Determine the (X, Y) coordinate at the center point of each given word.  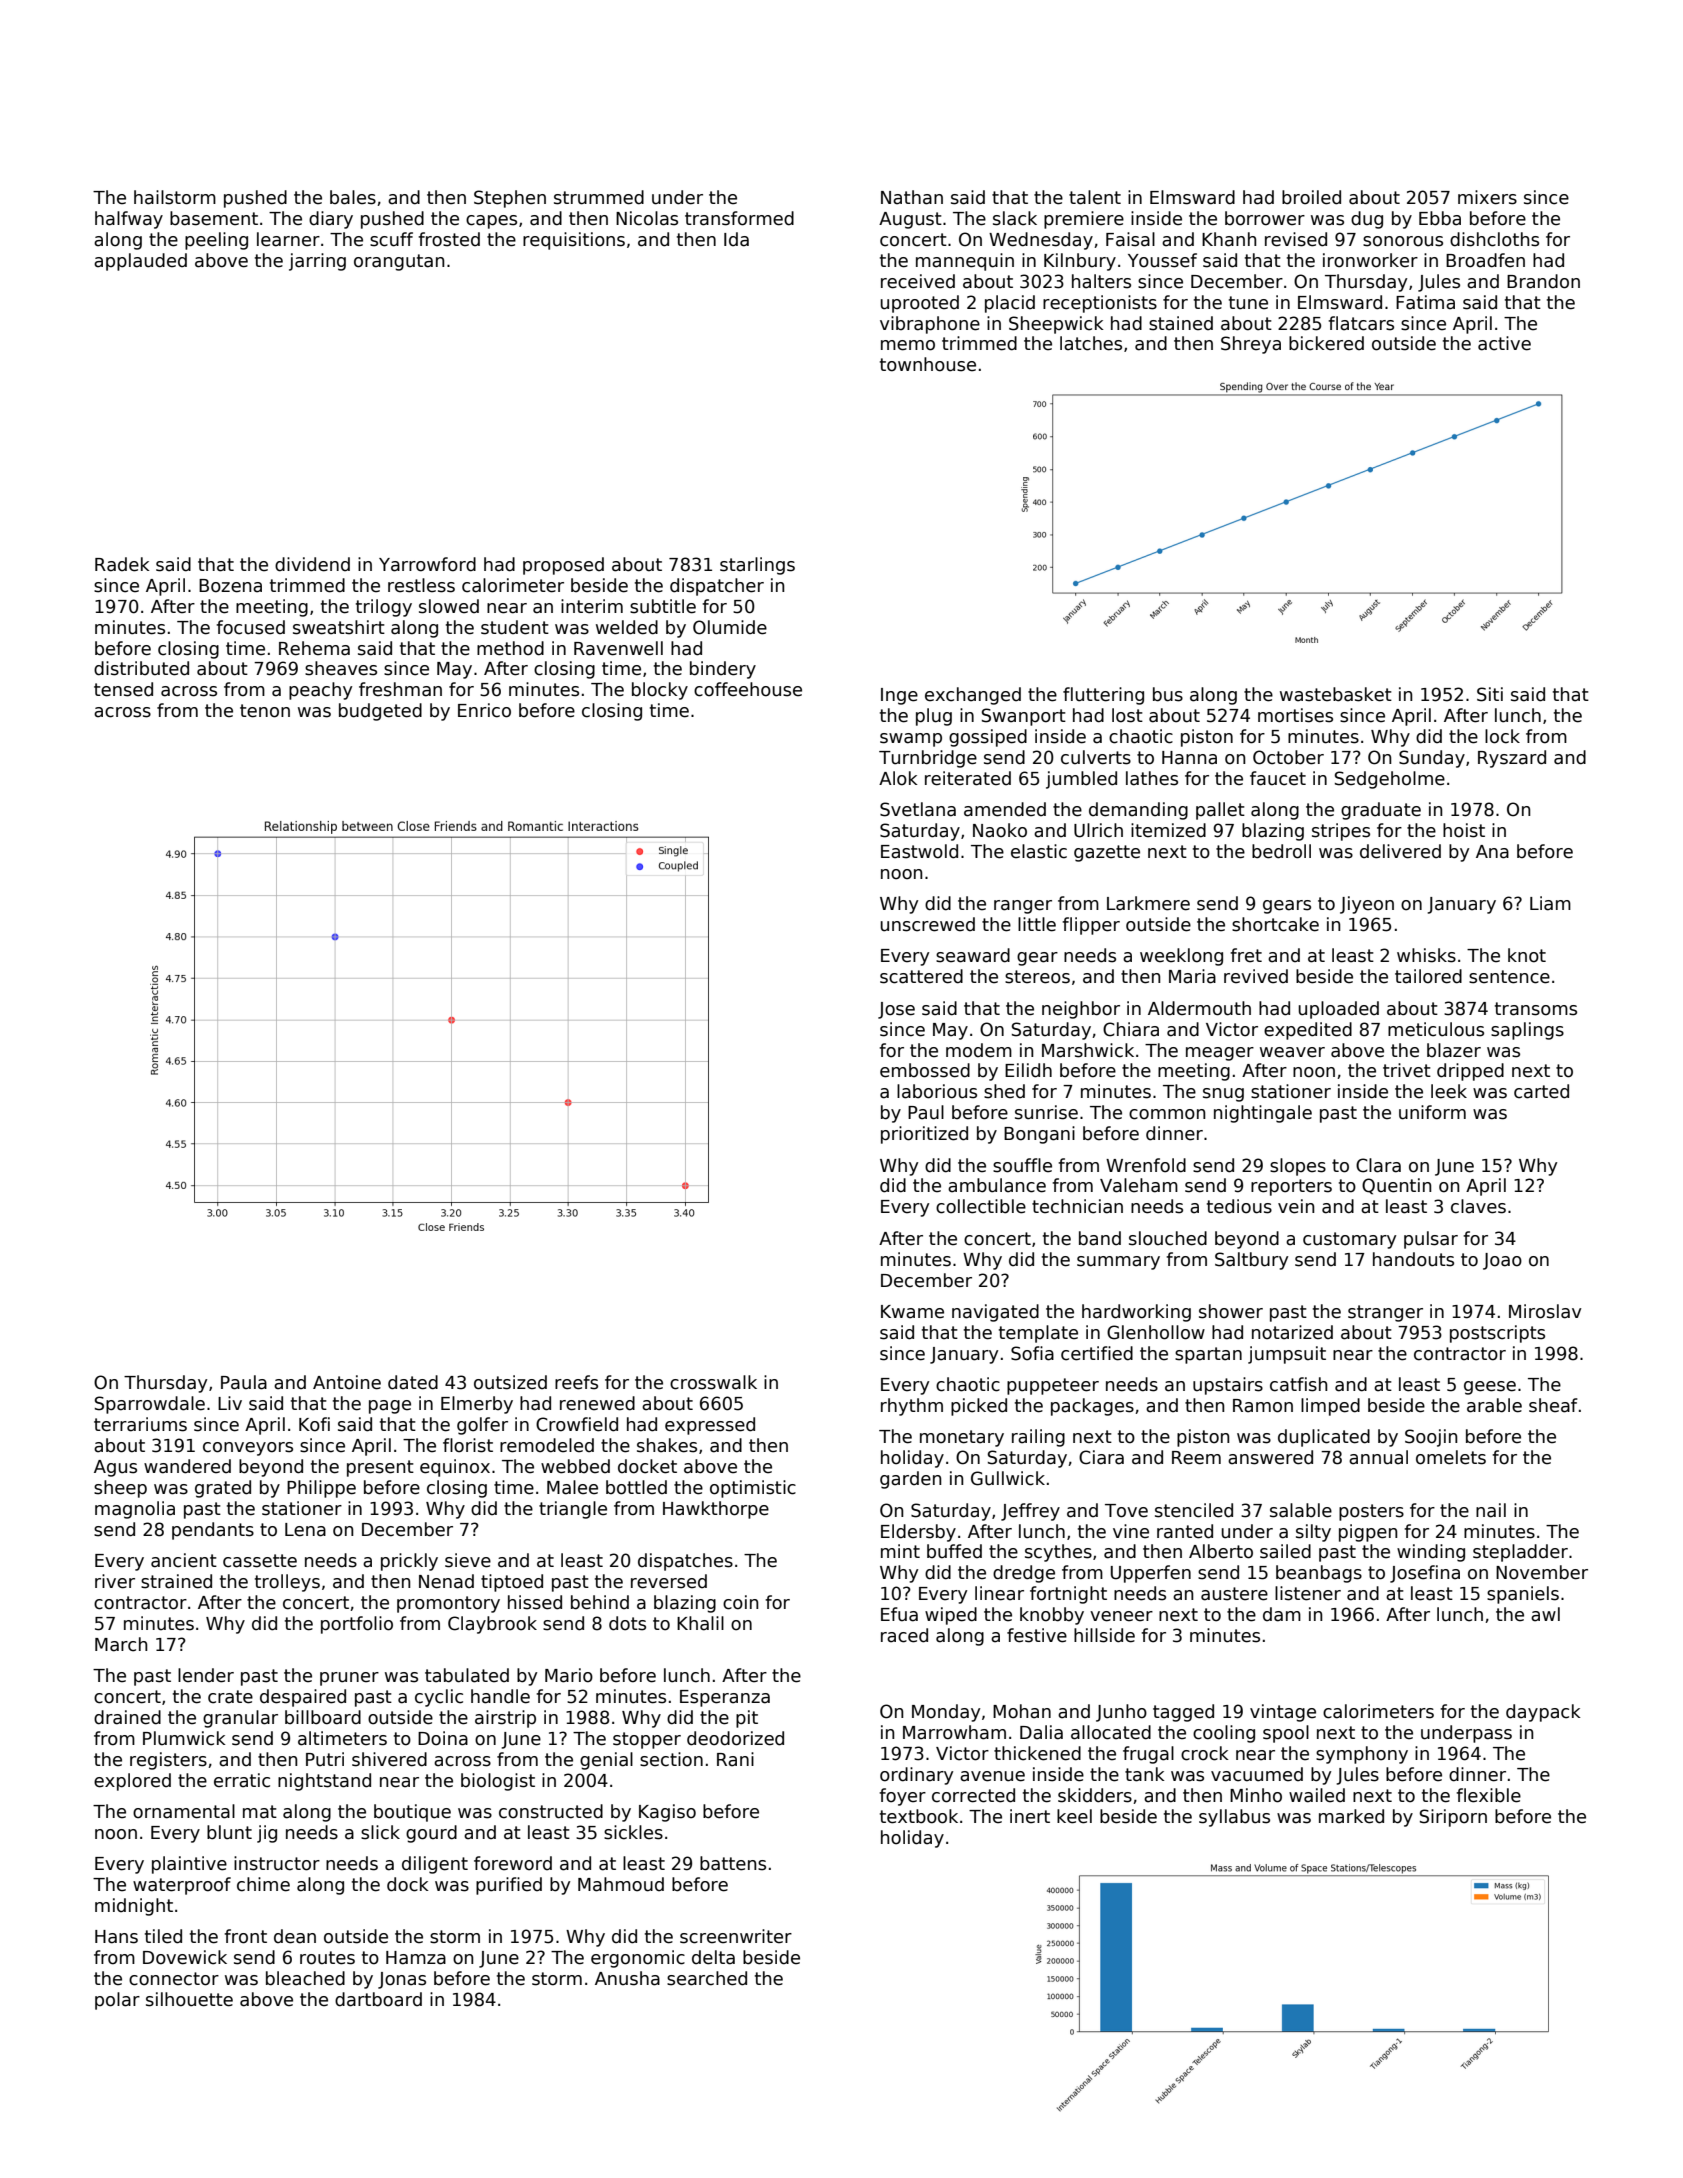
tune (1248, 303)
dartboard (378, 1999)
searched (707, 1978)
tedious (1239, 1206)
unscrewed (927, 924)
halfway (129, 220)
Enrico (484, 710)
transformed (739, 218)
